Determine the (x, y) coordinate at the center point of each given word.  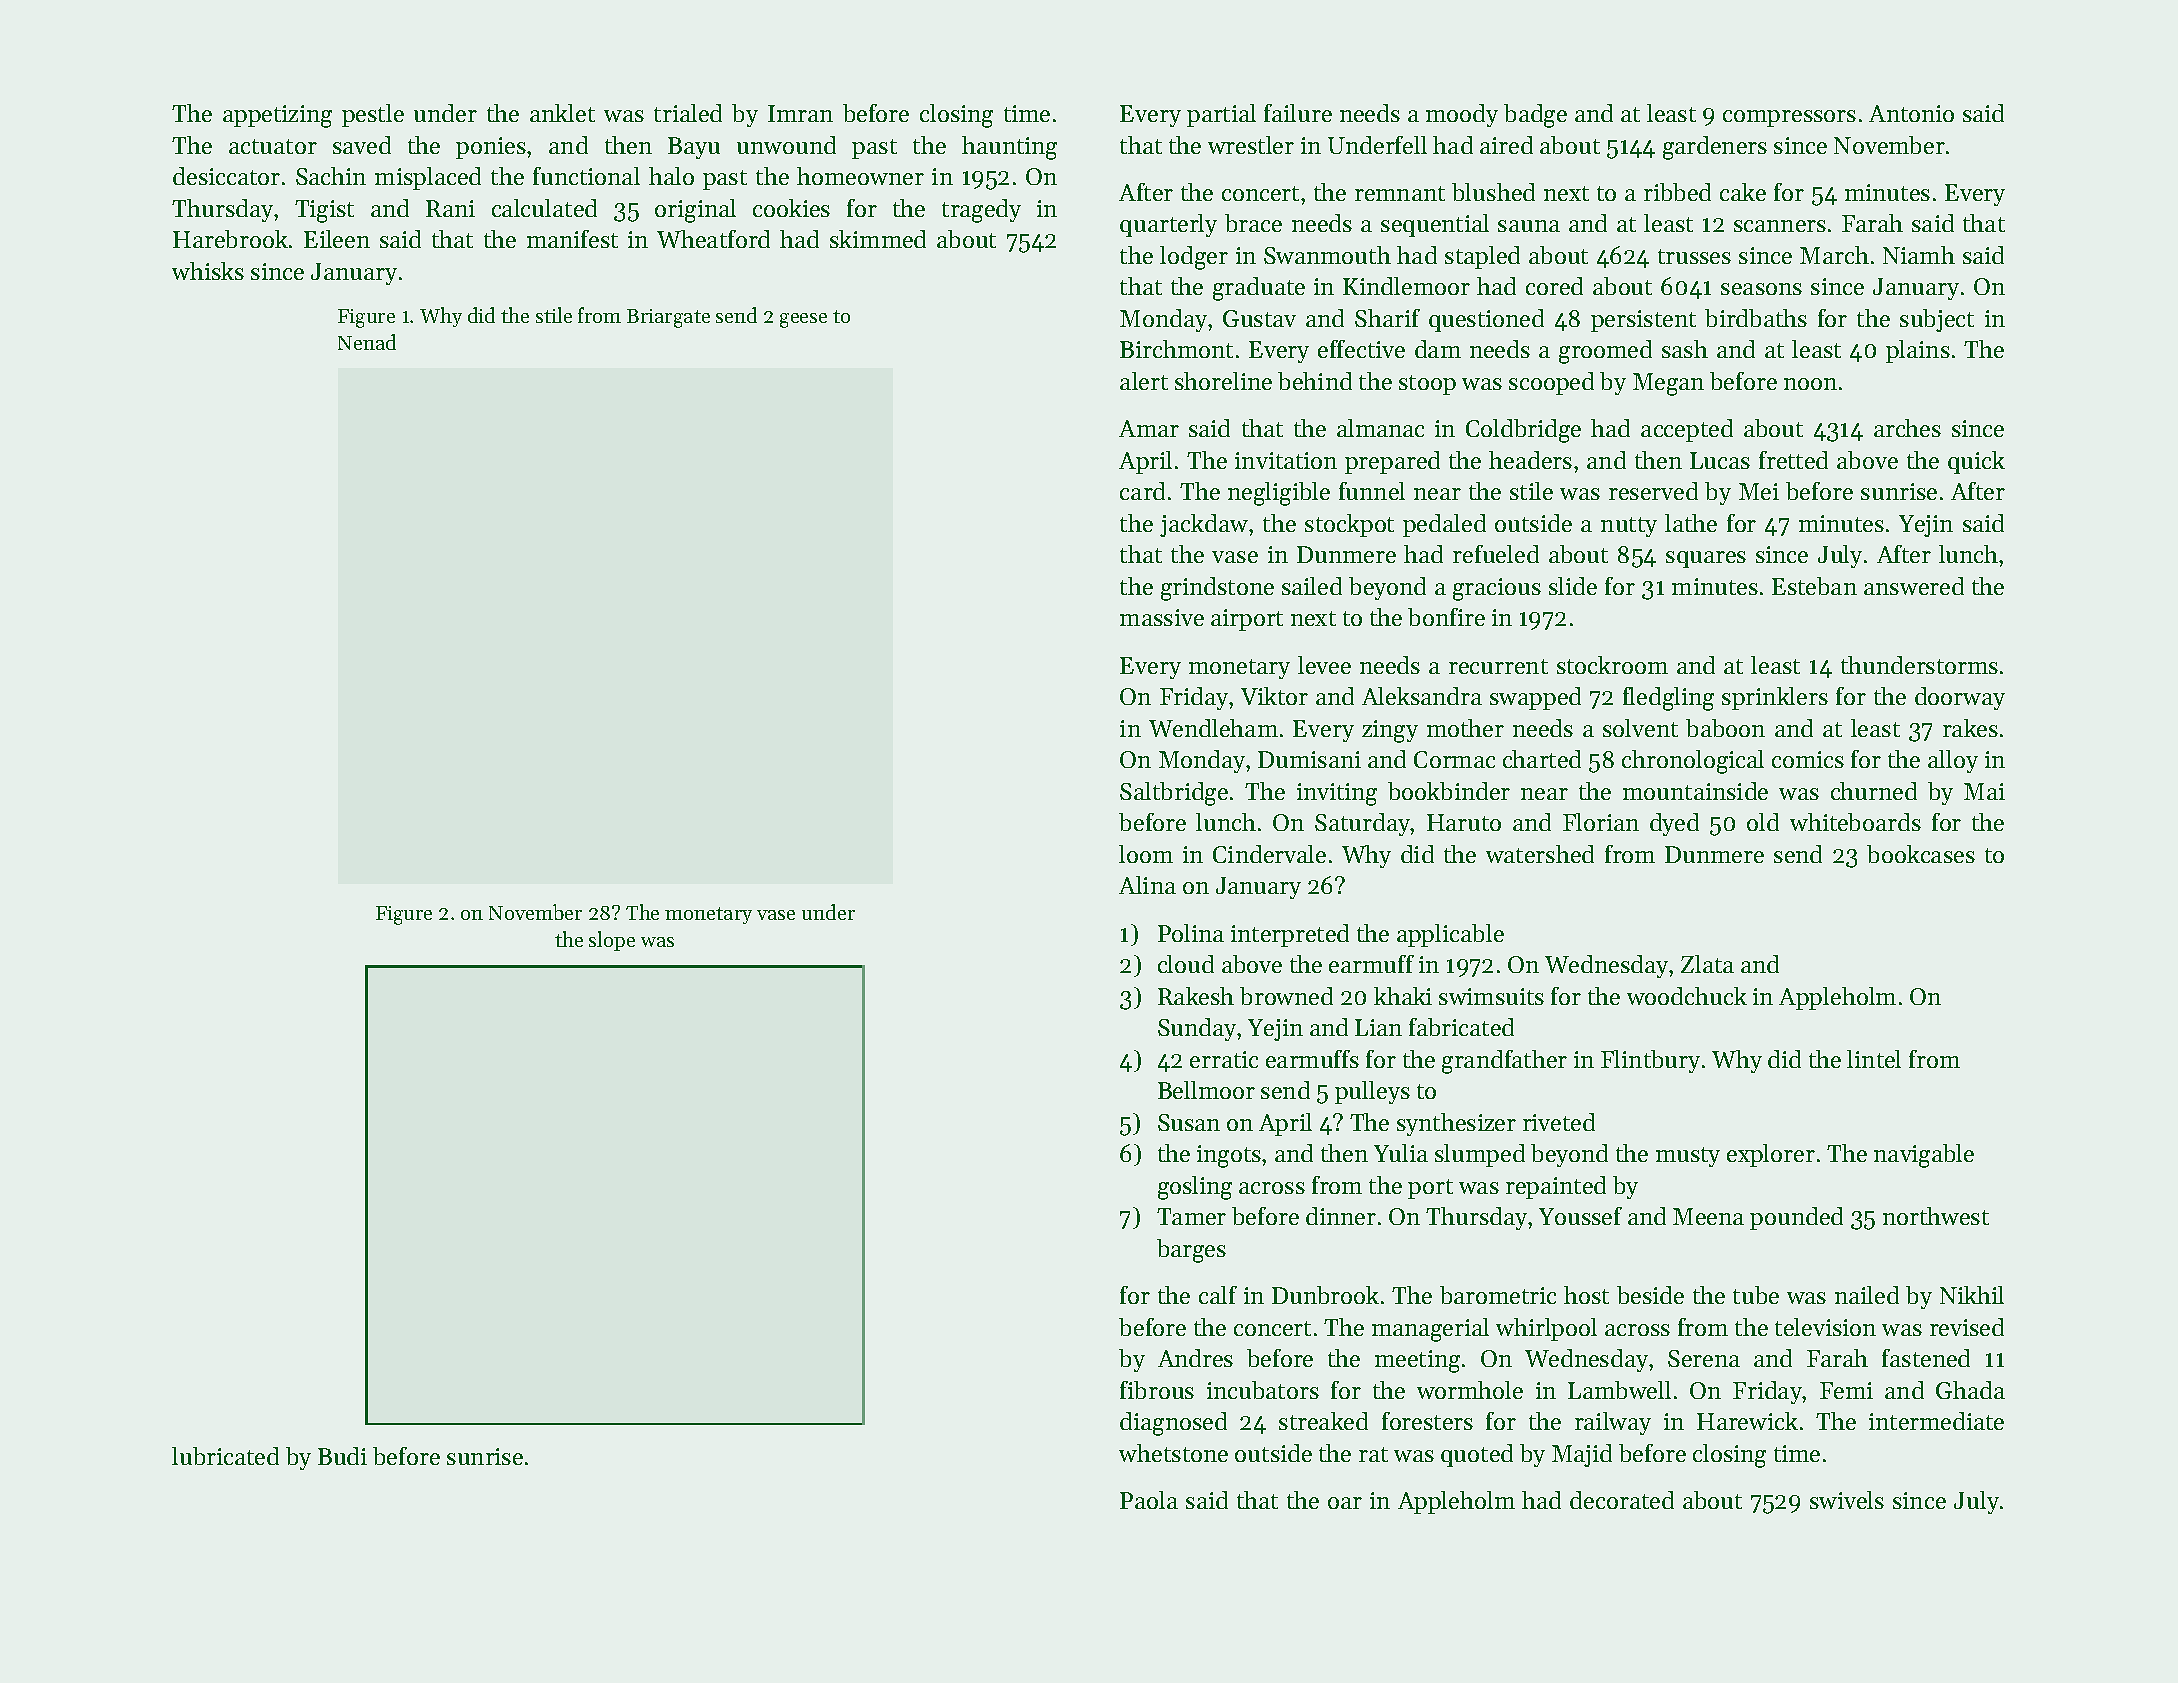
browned (1286, 996)
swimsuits (1491, 996)
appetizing (277, 116)
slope (612, 941)
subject (1937, 320)
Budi (342, 1456)
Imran (800, 113)
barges (1191, 1251)
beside (1650, 1295)
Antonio (1911, 113)
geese (803, 320)
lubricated (225, 1456)
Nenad (367, 342)
